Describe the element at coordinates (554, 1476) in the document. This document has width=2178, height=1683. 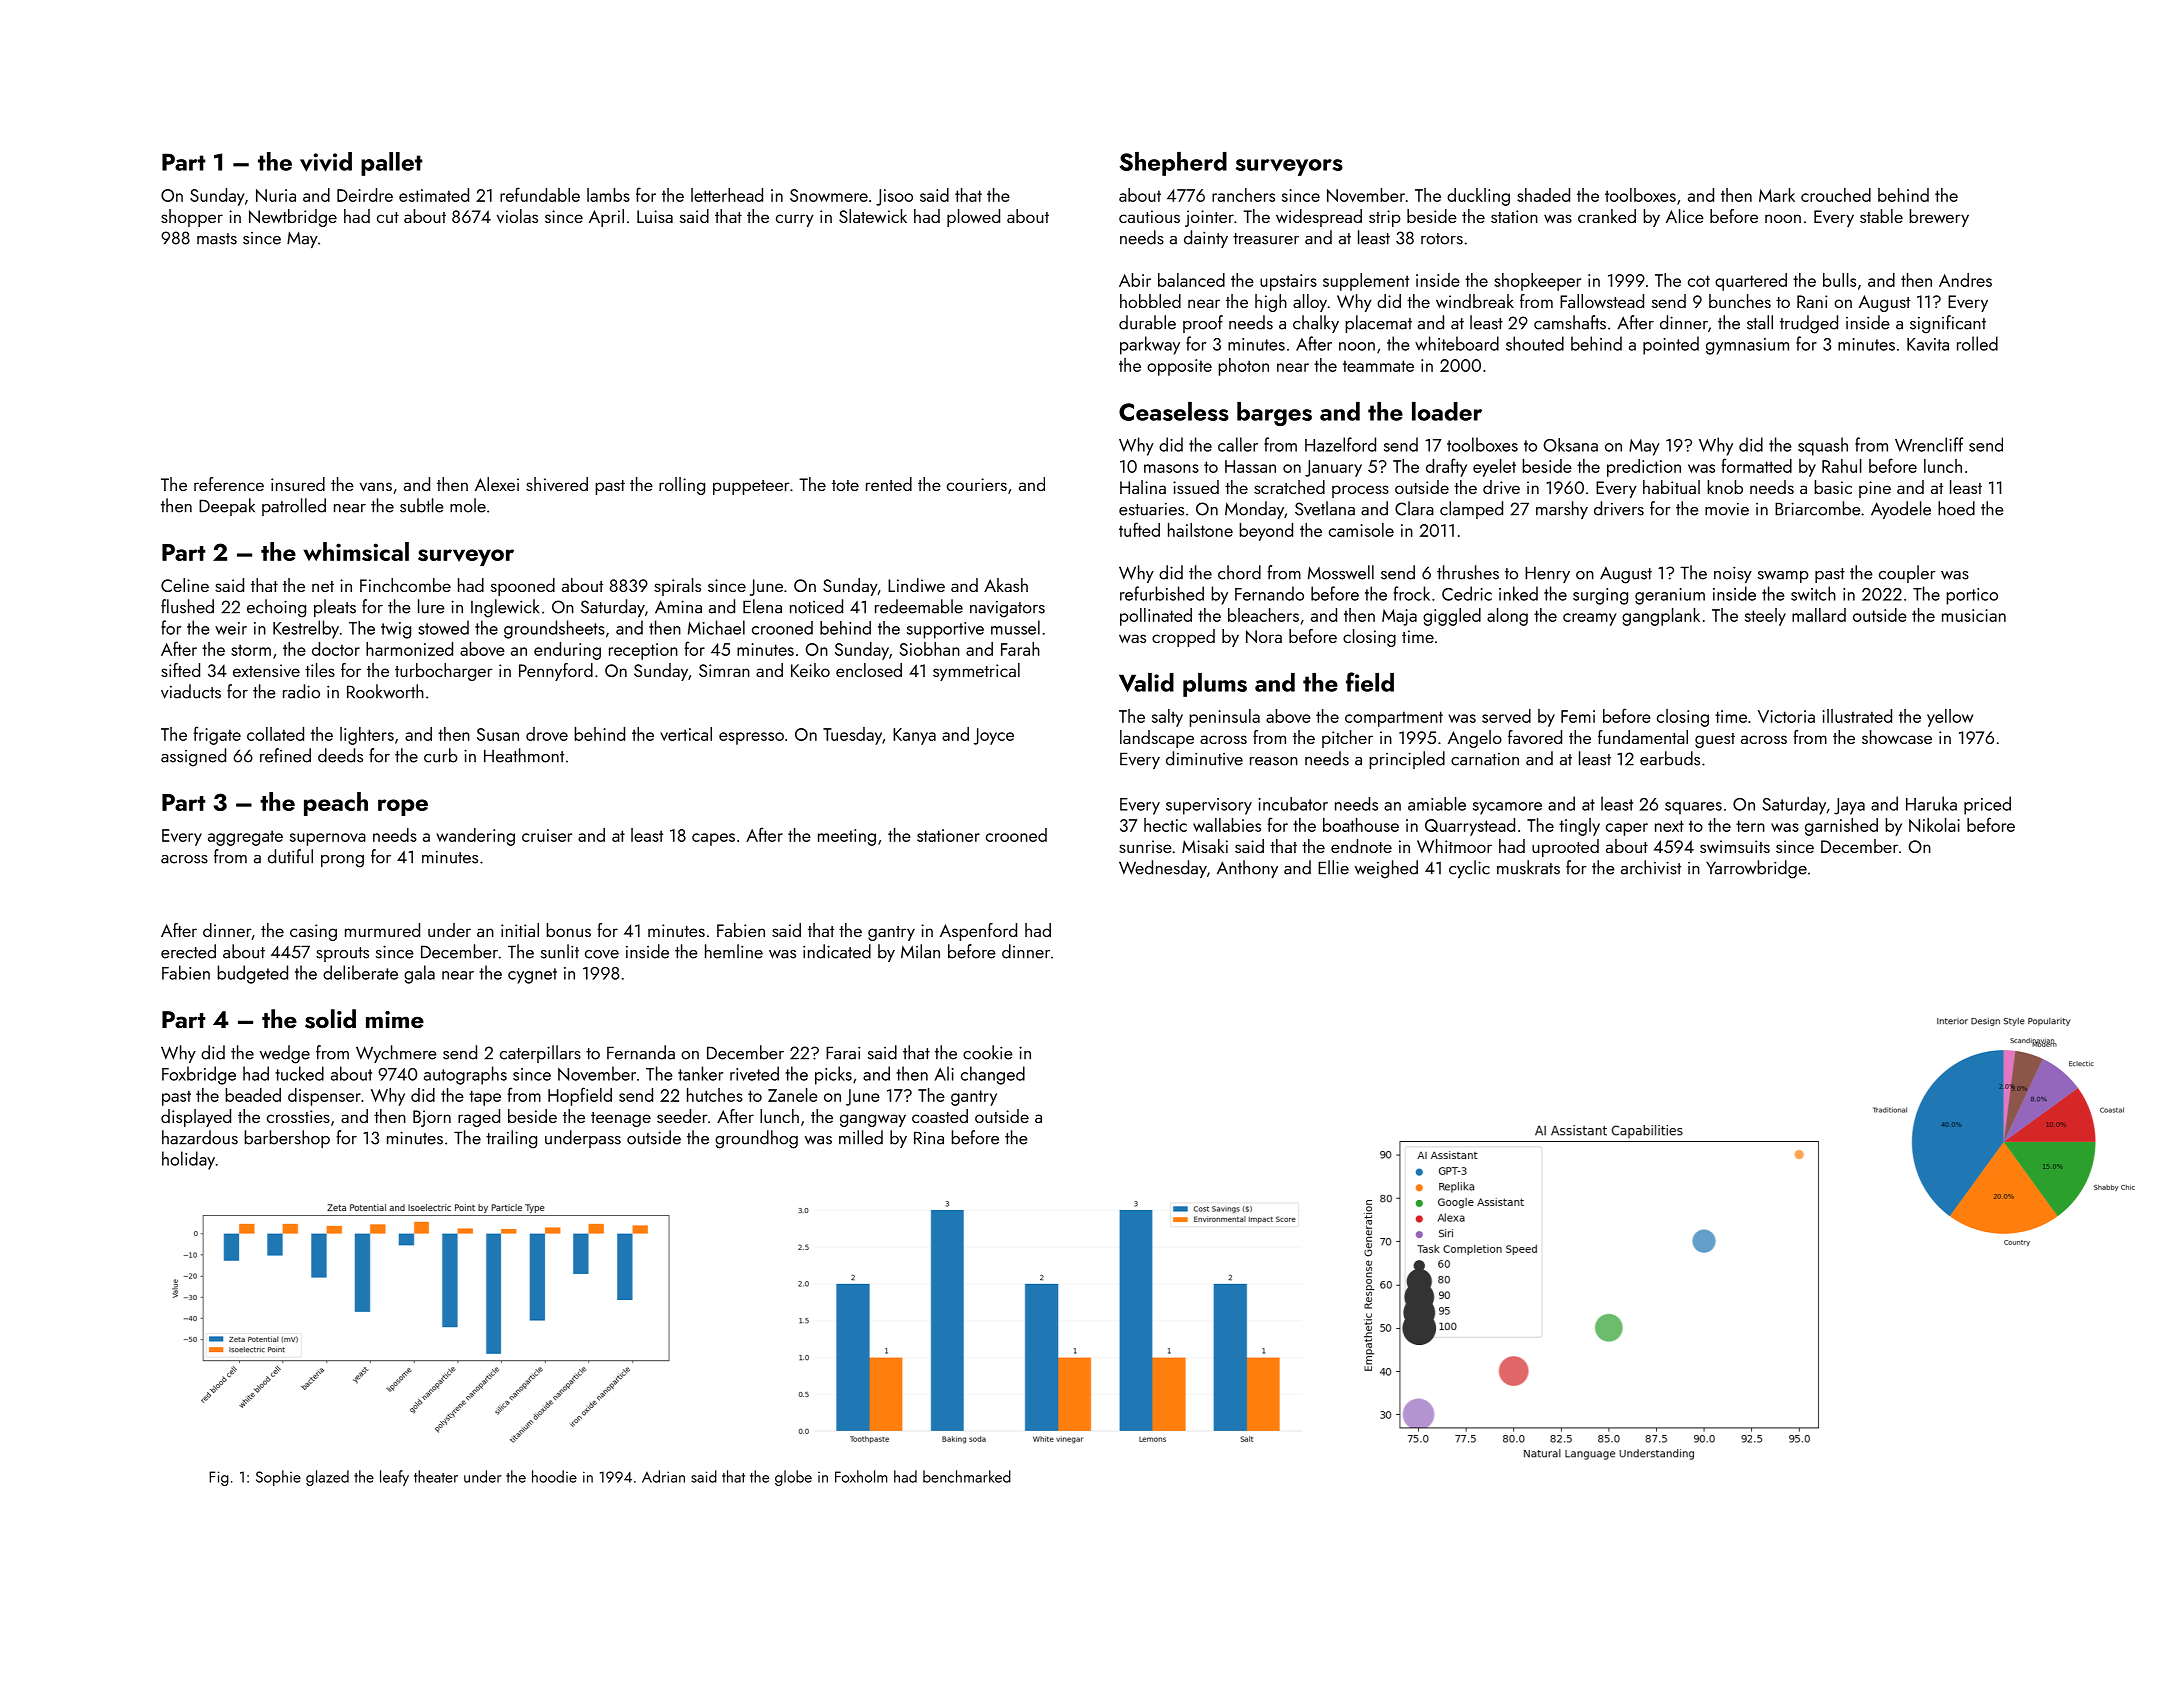
I see `hoodie` at that location.
